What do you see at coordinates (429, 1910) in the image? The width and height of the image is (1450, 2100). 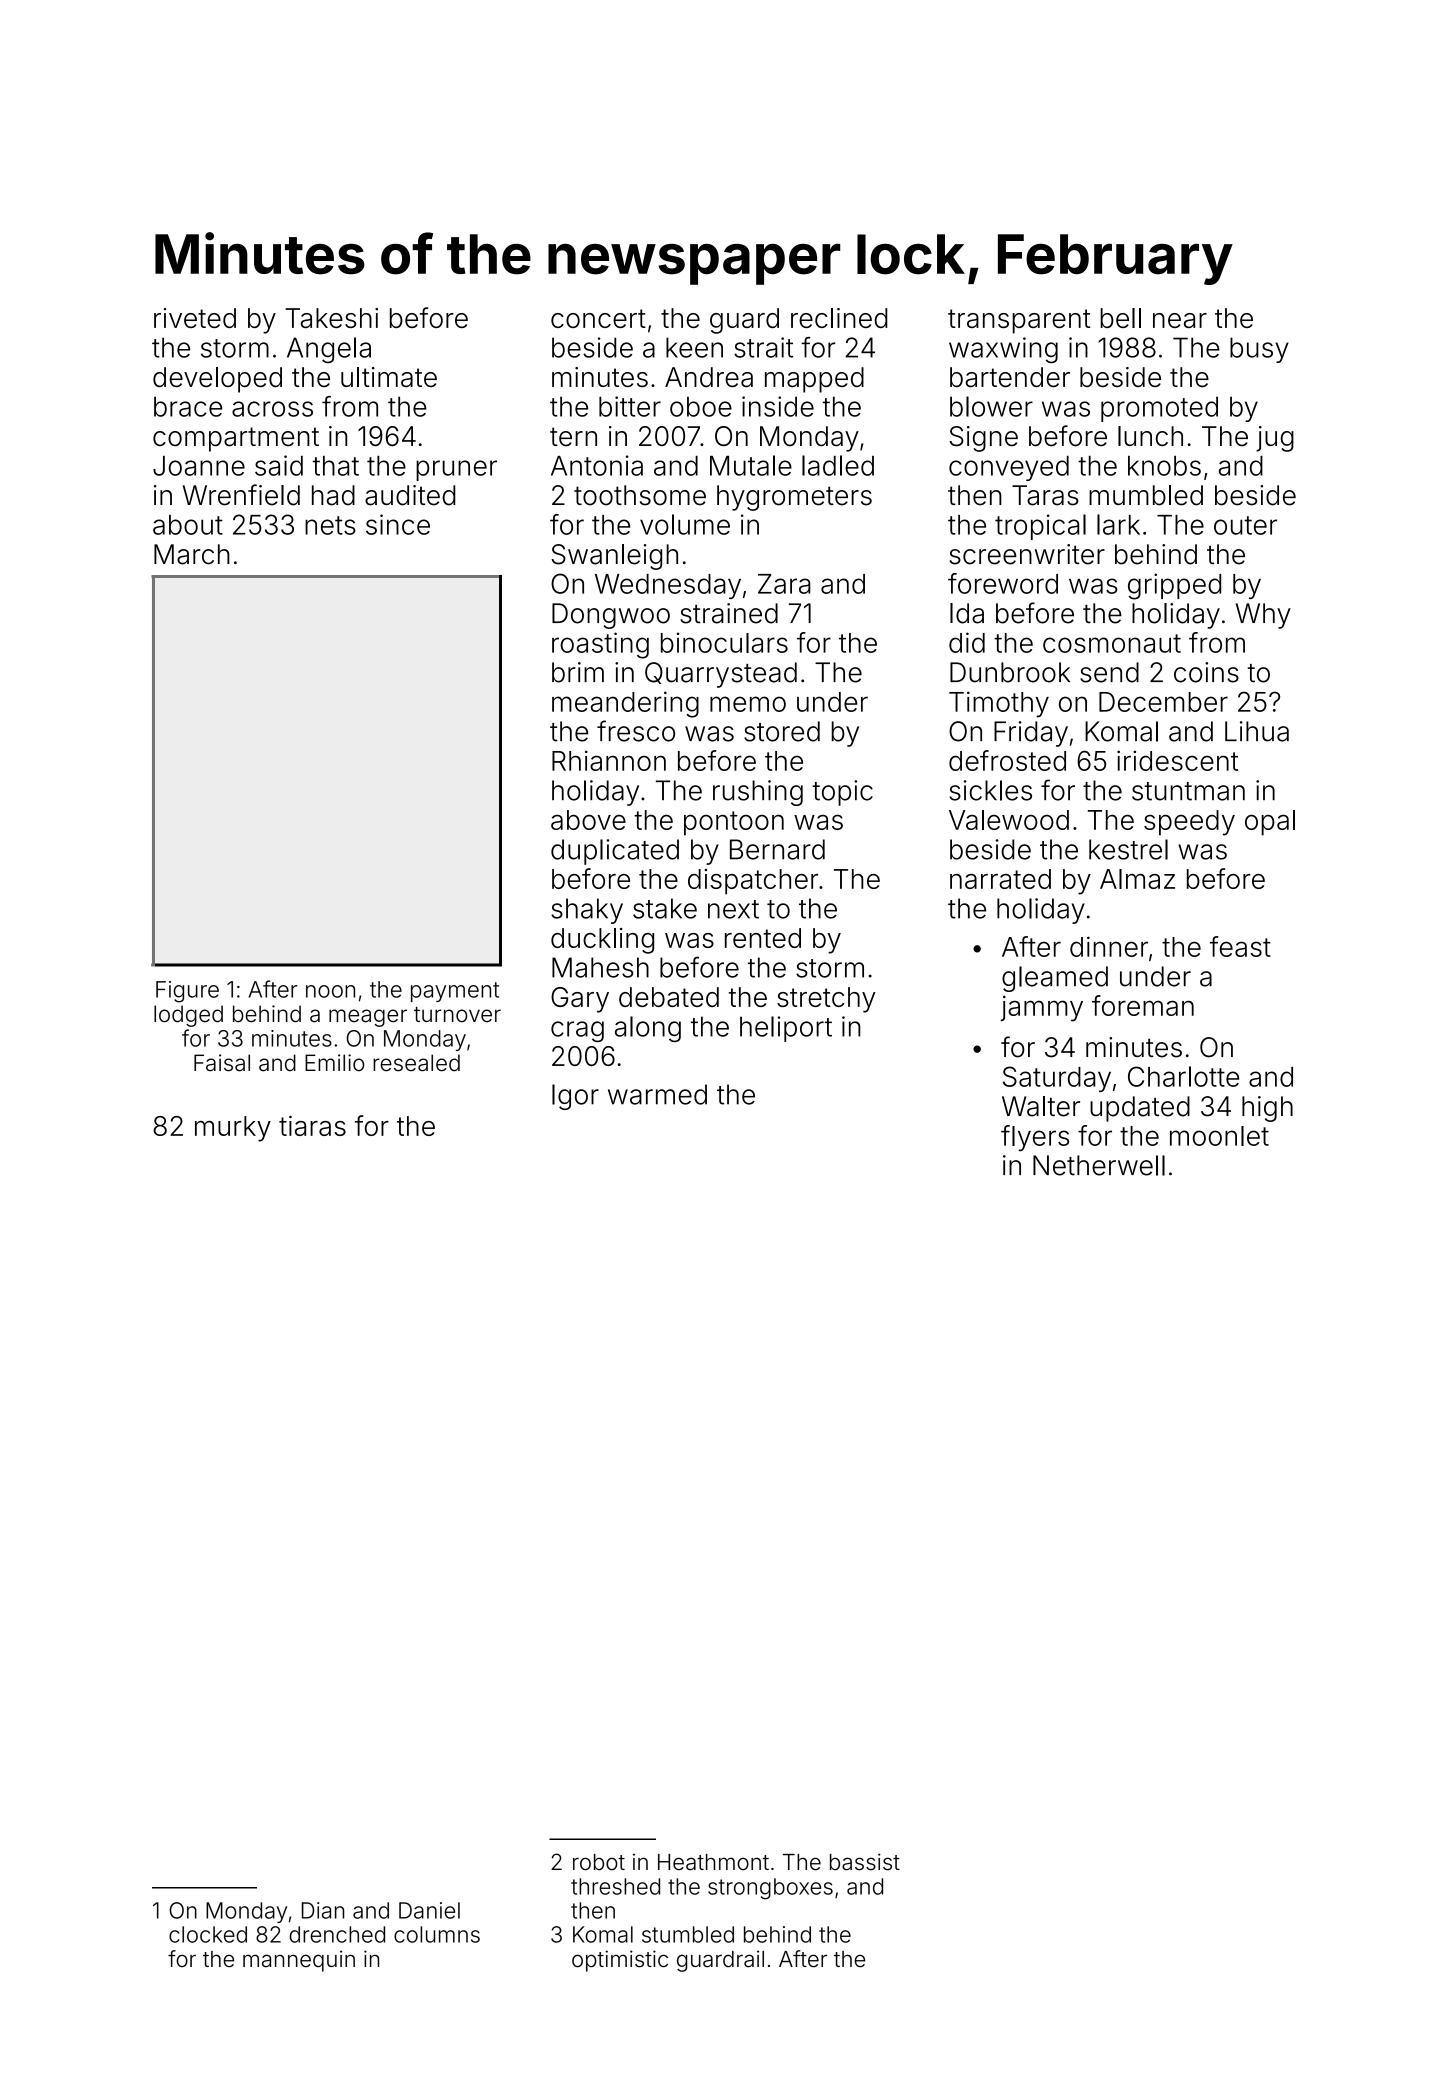 I see `Daniel` at bounding box center [429, 1910].
